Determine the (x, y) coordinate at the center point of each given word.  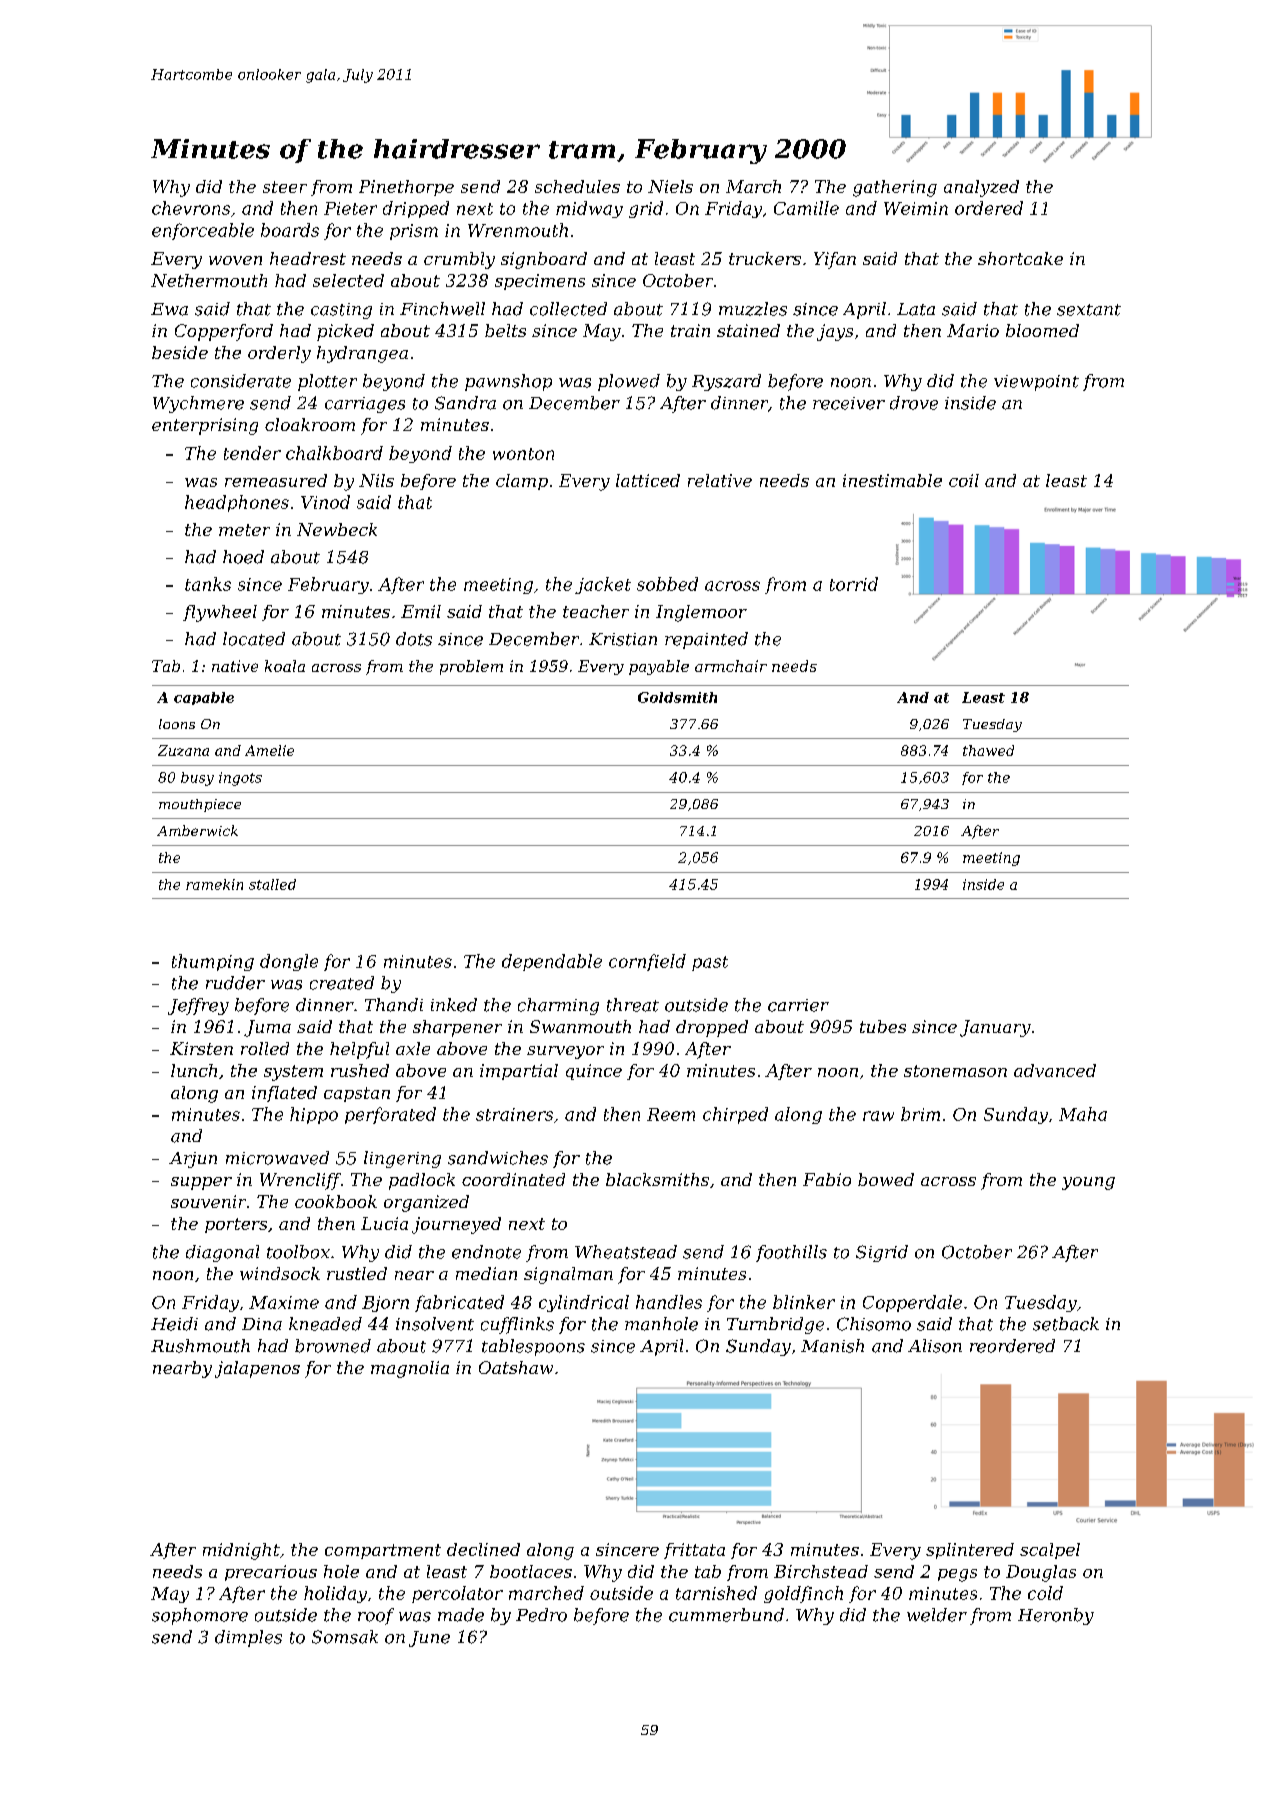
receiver (849, 403)
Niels (670, 186)
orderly (279, 354)
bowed (886, 1179)
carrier (798, 1005)
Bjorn (385, 1304)
